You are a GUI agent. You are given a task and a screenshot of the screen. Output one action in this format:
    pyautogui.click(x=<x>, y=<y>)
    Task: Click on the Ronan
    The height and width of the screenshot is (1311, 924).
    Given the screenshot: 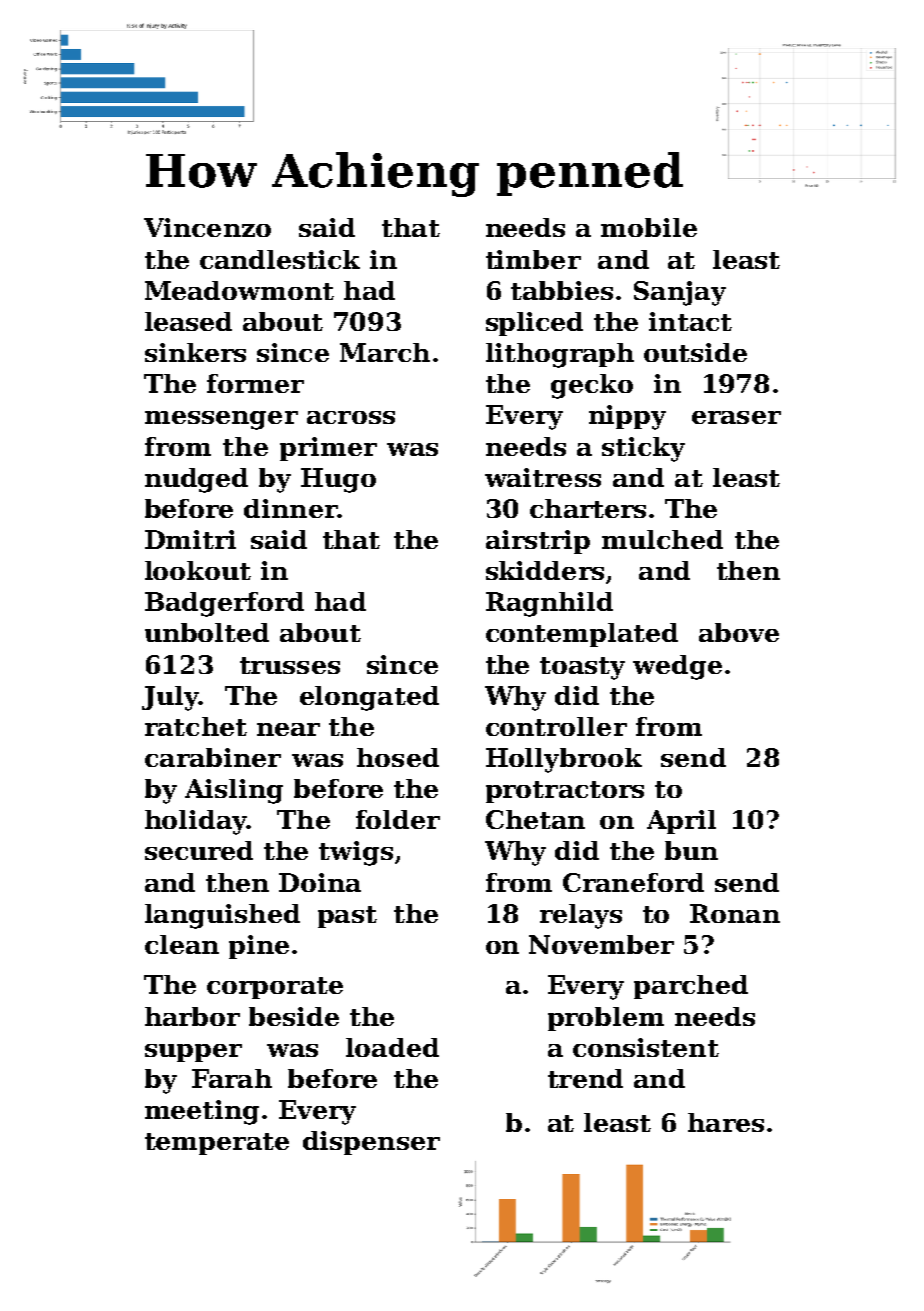 What is the action you would take?
    pyautogui.click(x=735, y=913)
